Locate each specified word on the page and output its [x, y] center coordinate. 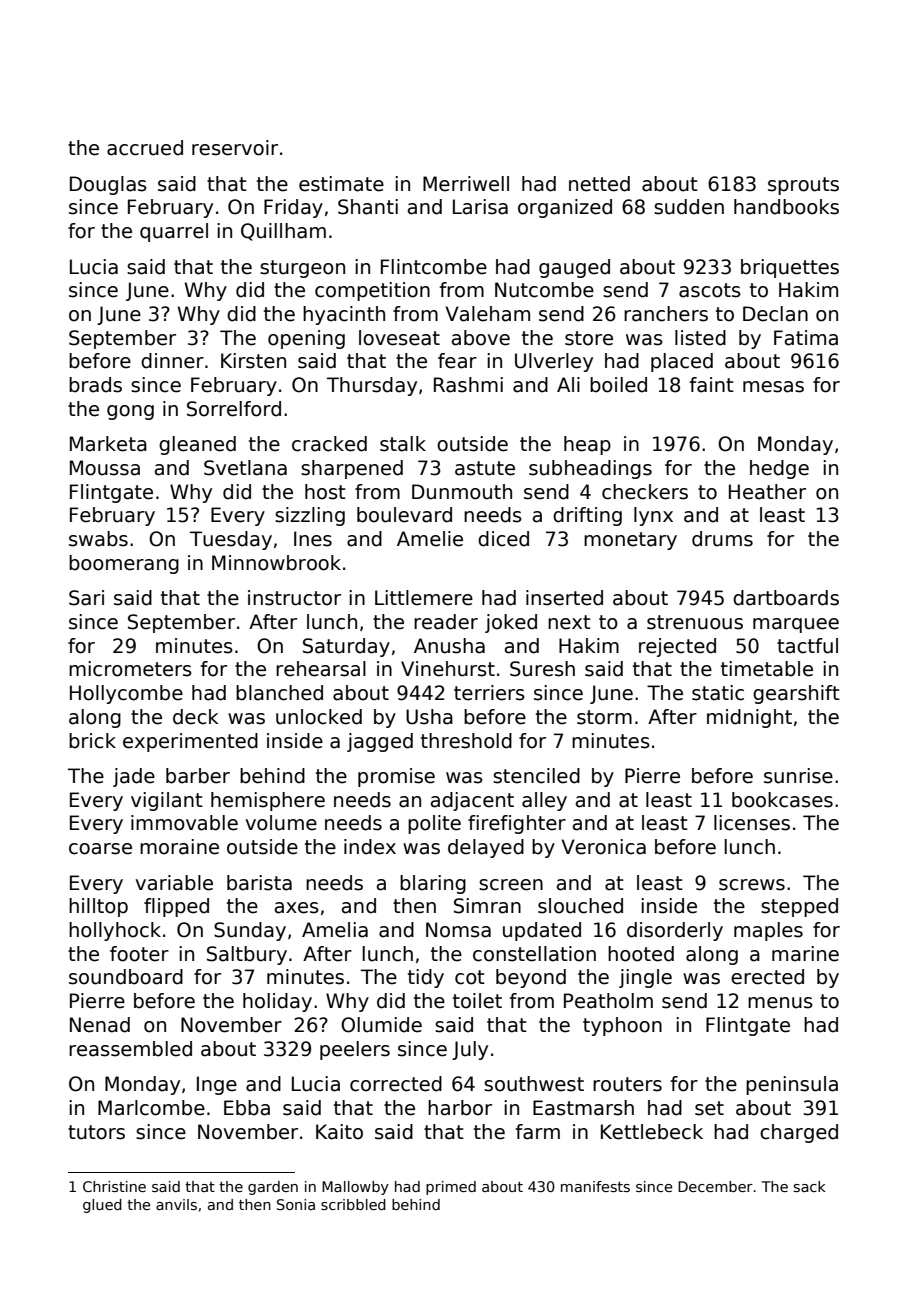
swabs [98, 539]
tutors [96, 1132]
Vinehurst [448, 669]
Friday [293, 208]
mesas [773, 387]
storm [604, 717]
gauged [574, 268]
